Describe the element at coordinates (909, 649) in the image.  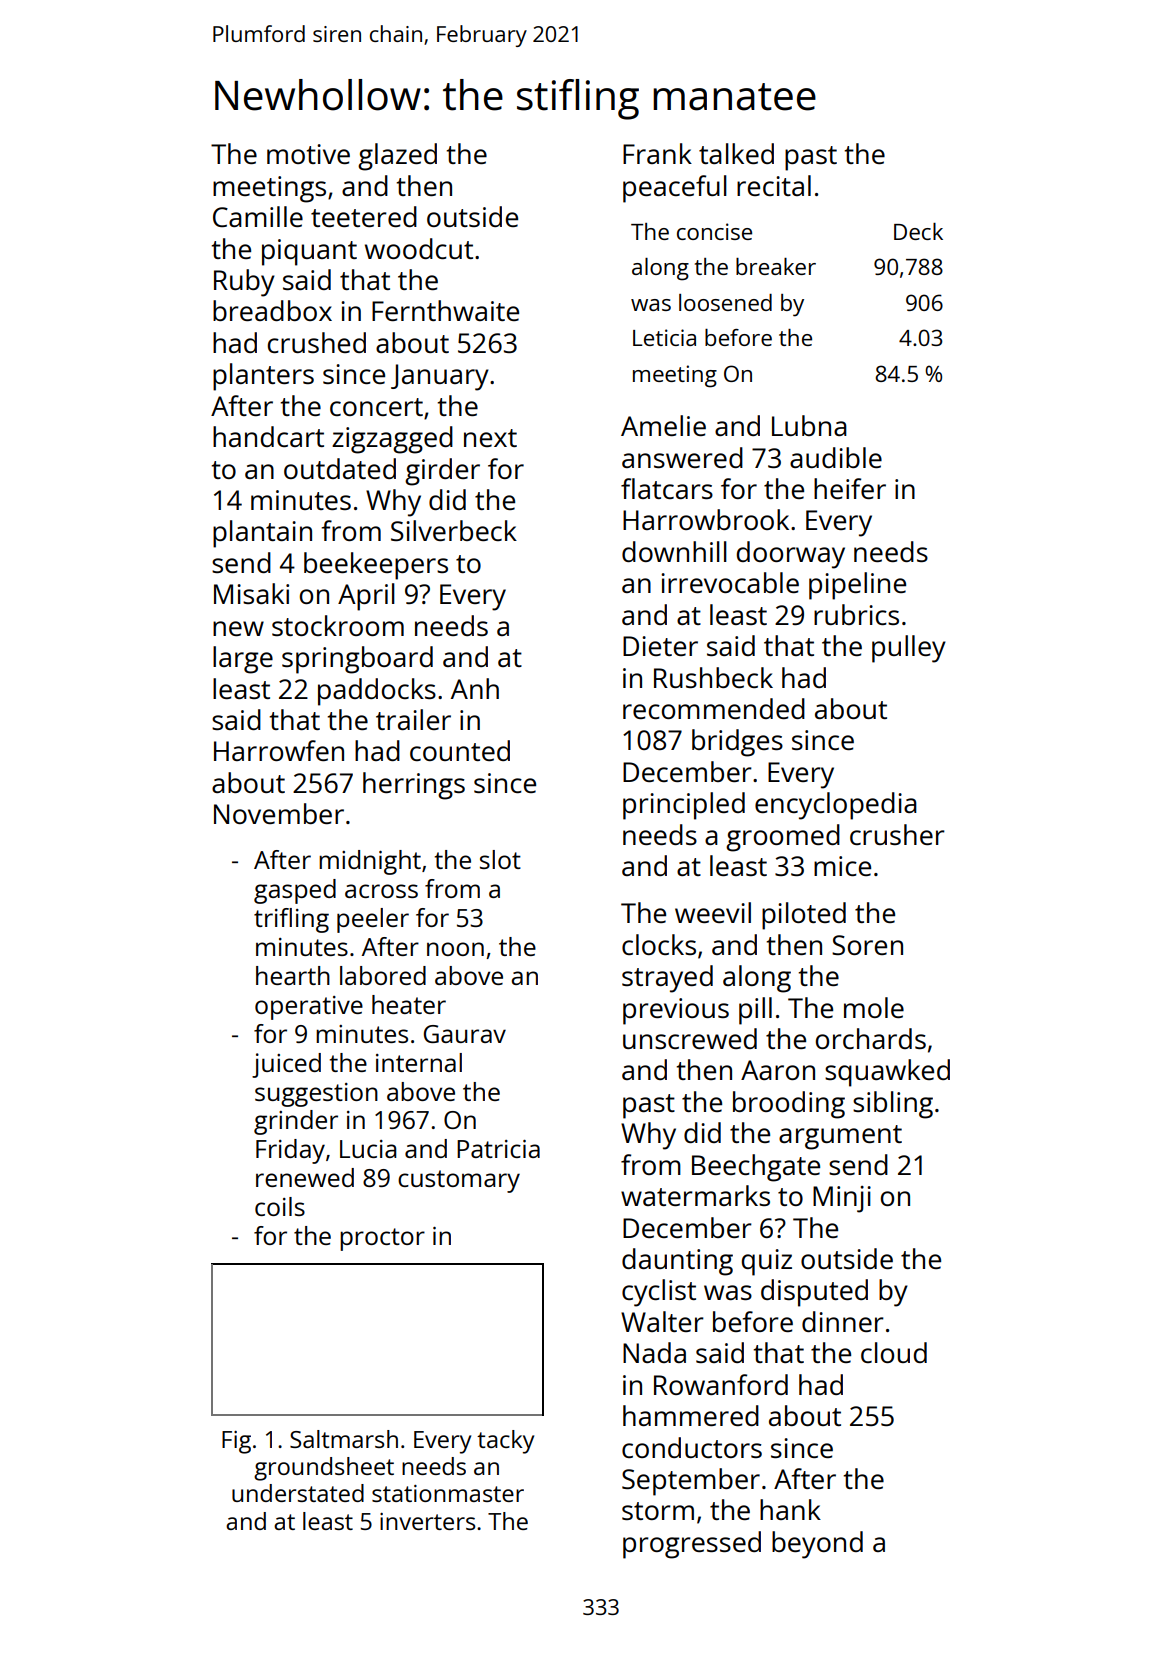
I see `pulley` at that location.
